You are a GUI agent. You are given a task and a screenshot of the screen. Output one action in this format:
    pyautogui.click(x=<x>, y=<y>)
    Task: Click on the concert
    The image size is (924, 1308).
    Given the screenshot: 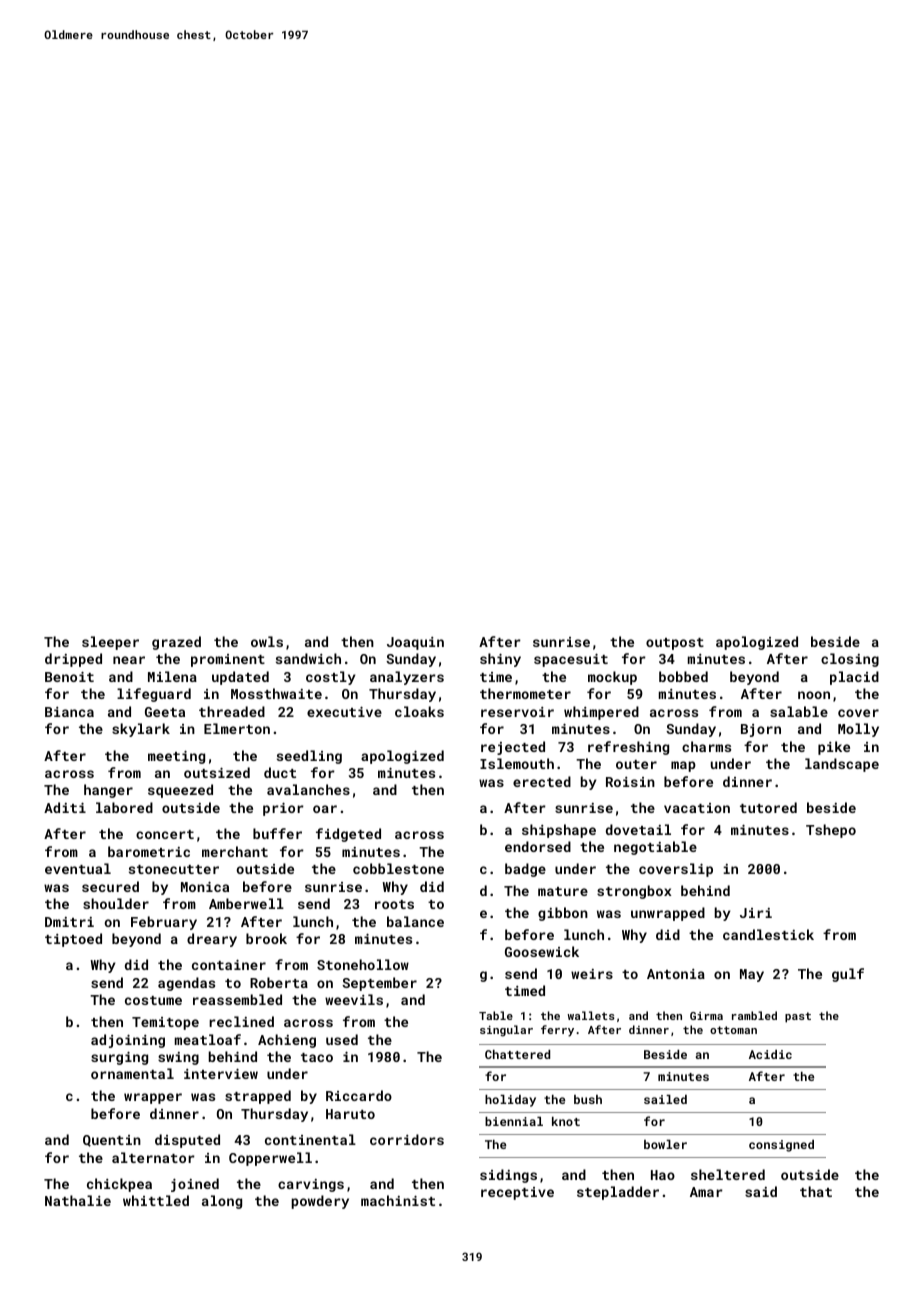 What is the action you would take?
    pyautogui.click(x=165, y=834)
